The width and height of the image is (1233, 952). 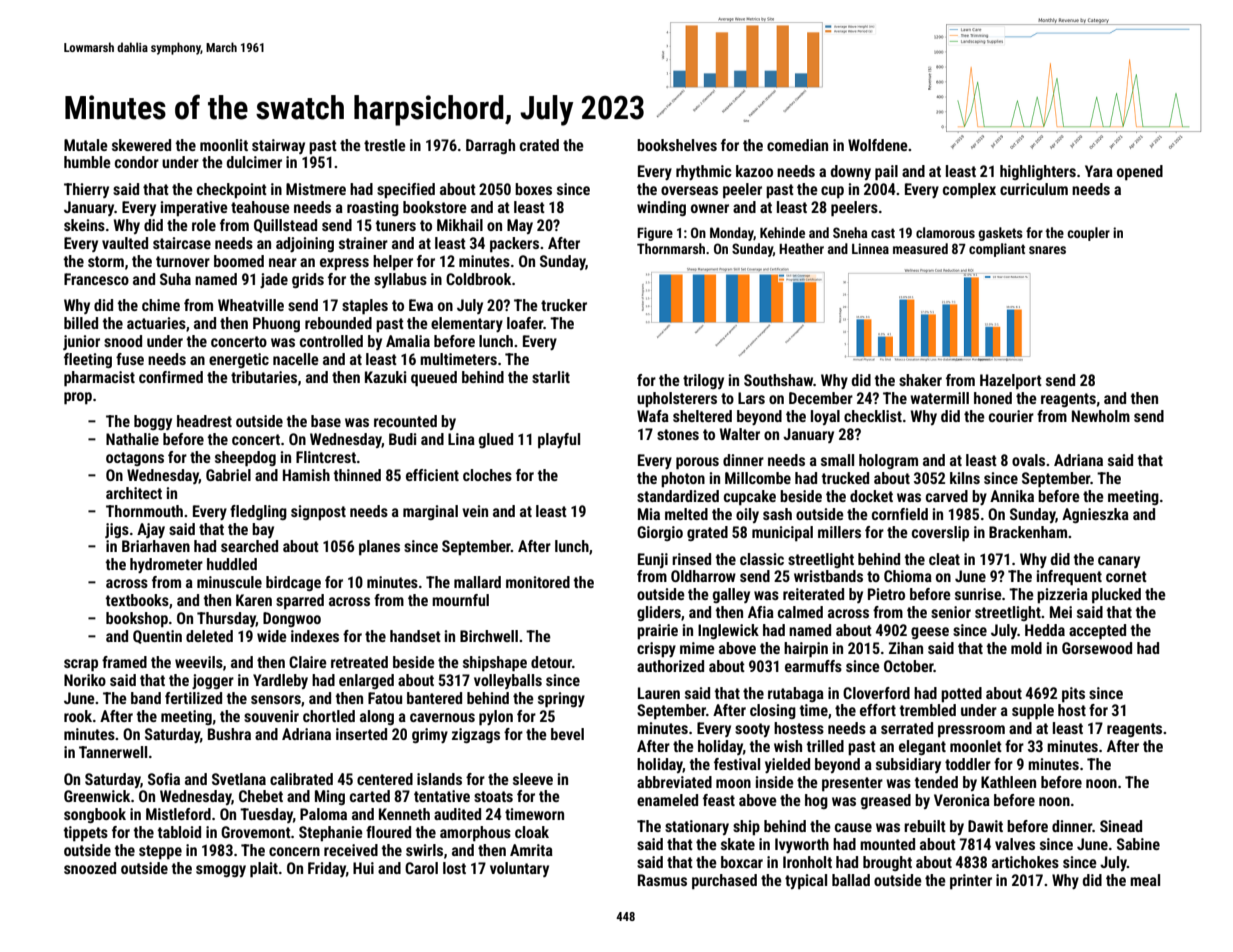 I want to click on gliders, so click(x=659, y=613).
